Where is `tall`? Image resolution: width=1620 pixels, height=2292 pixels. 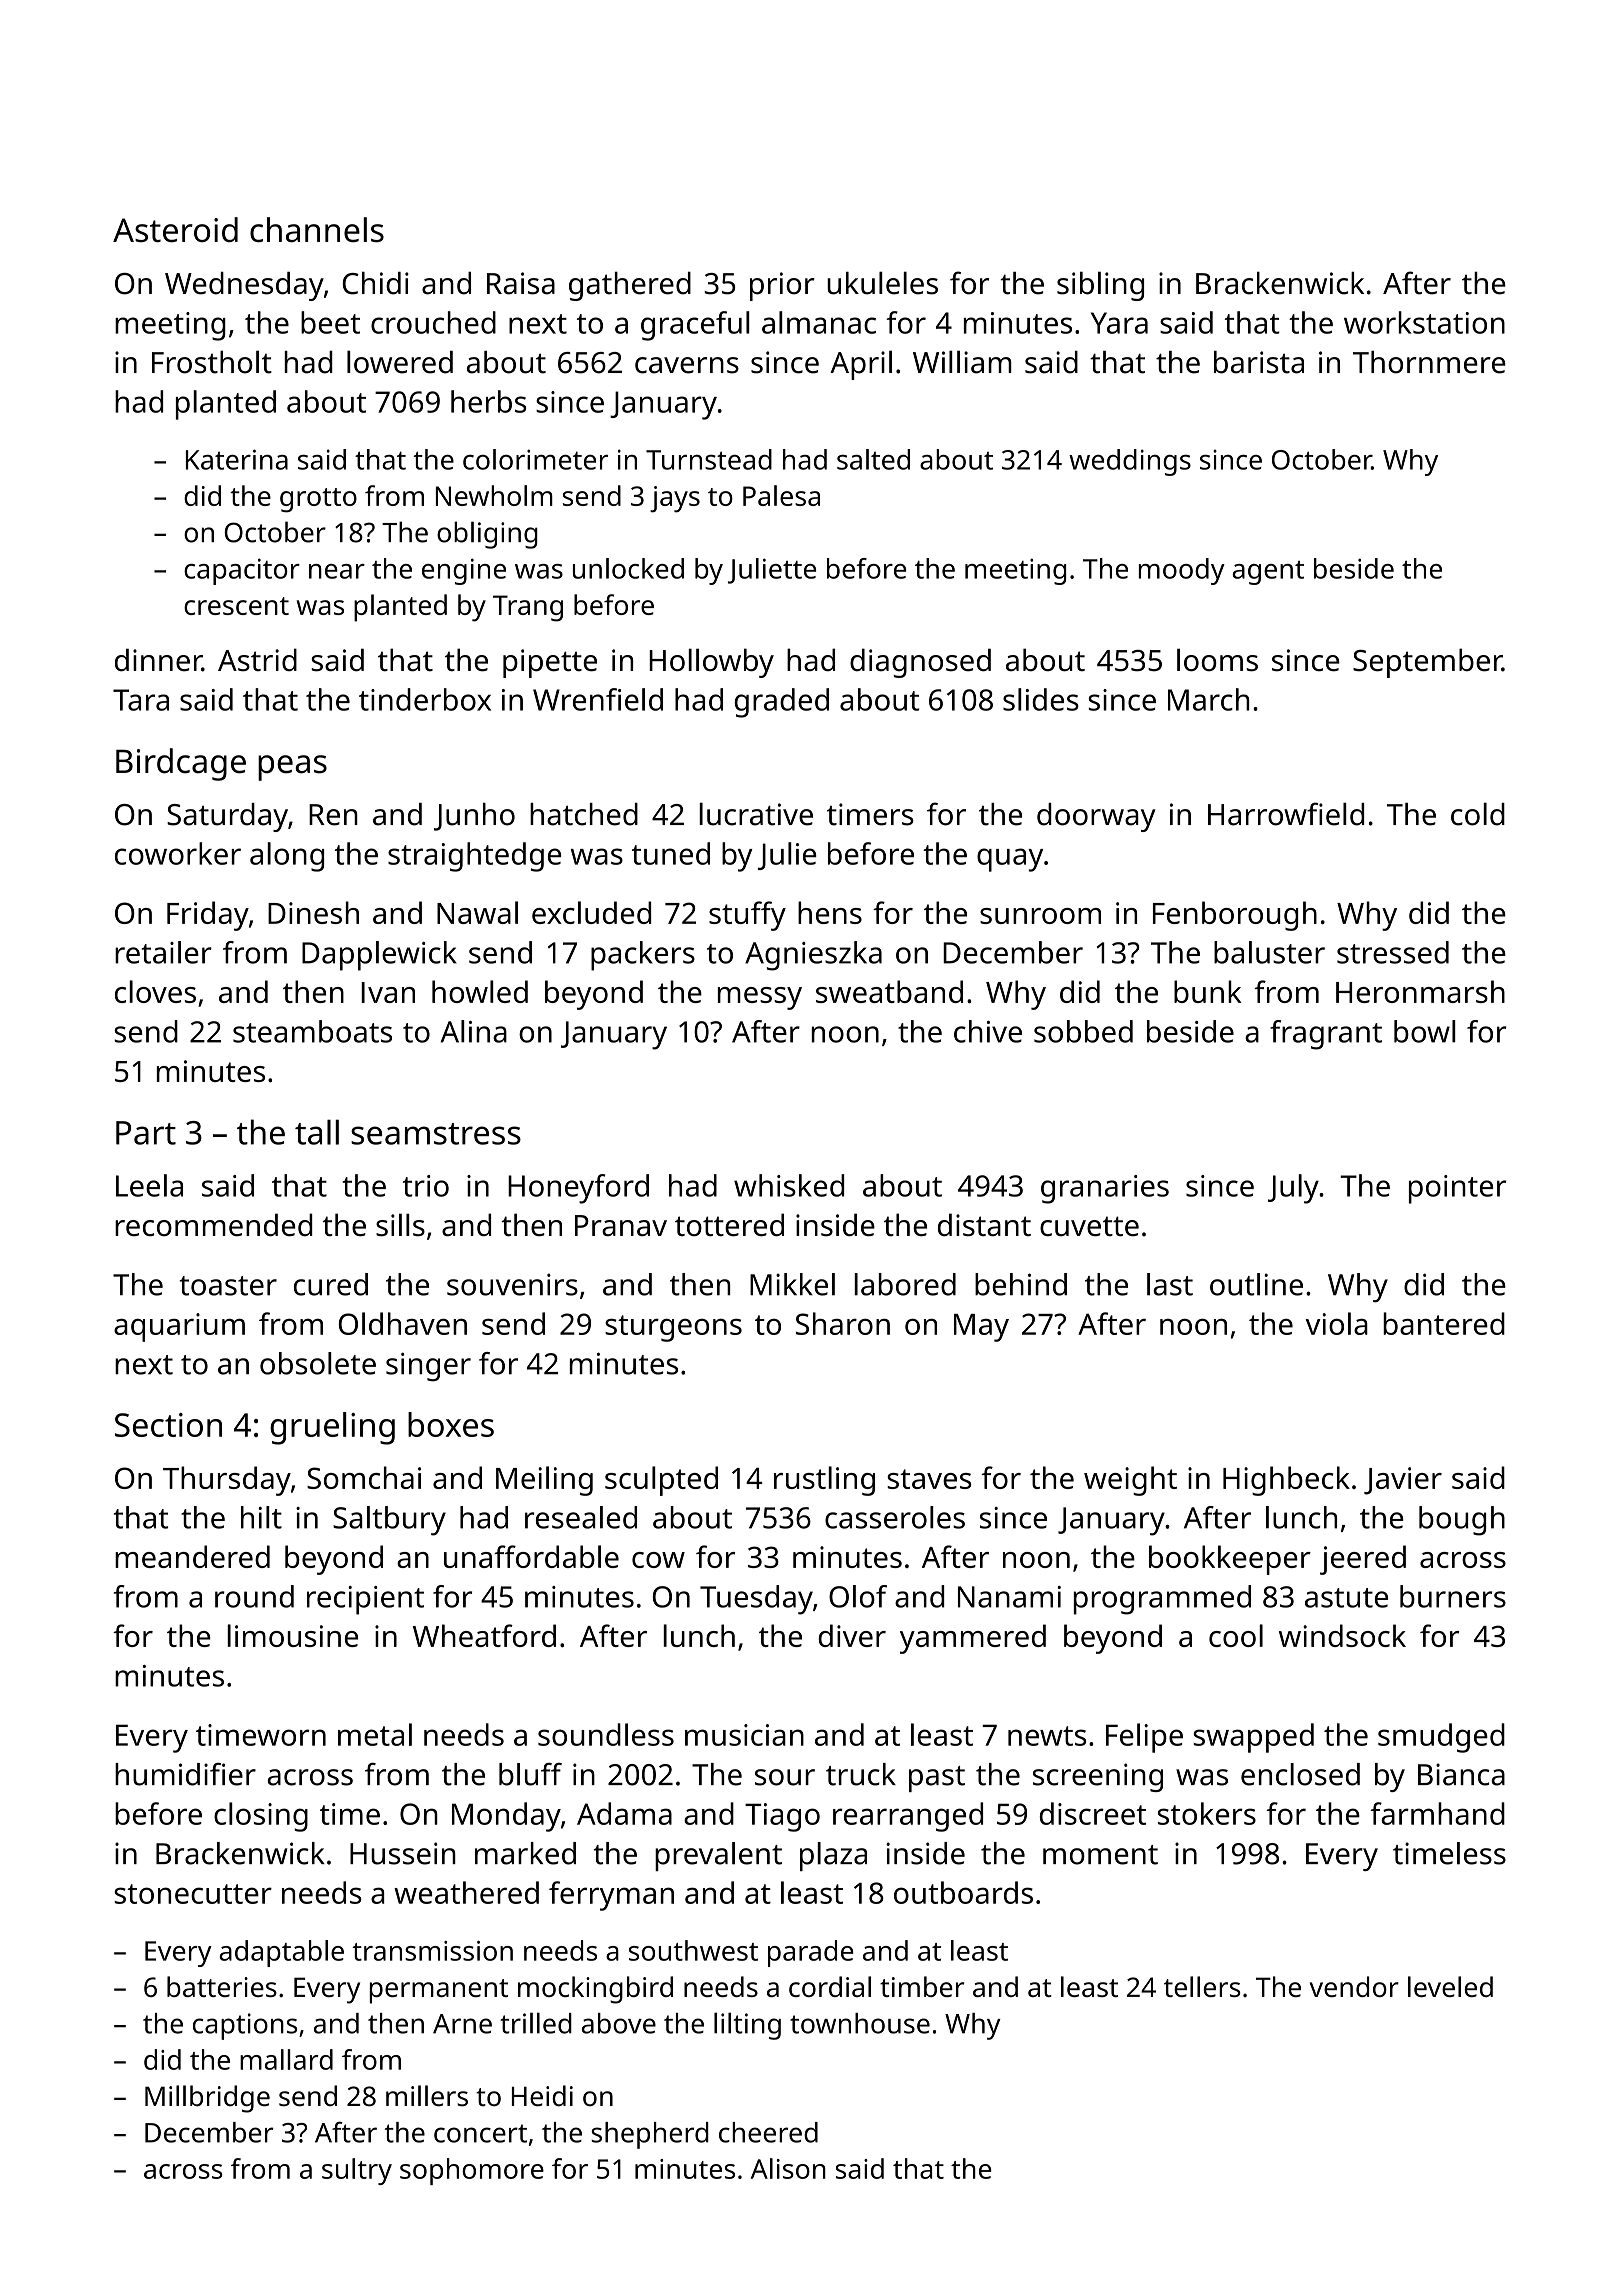
tall is located at coordinates (317, 1132).
